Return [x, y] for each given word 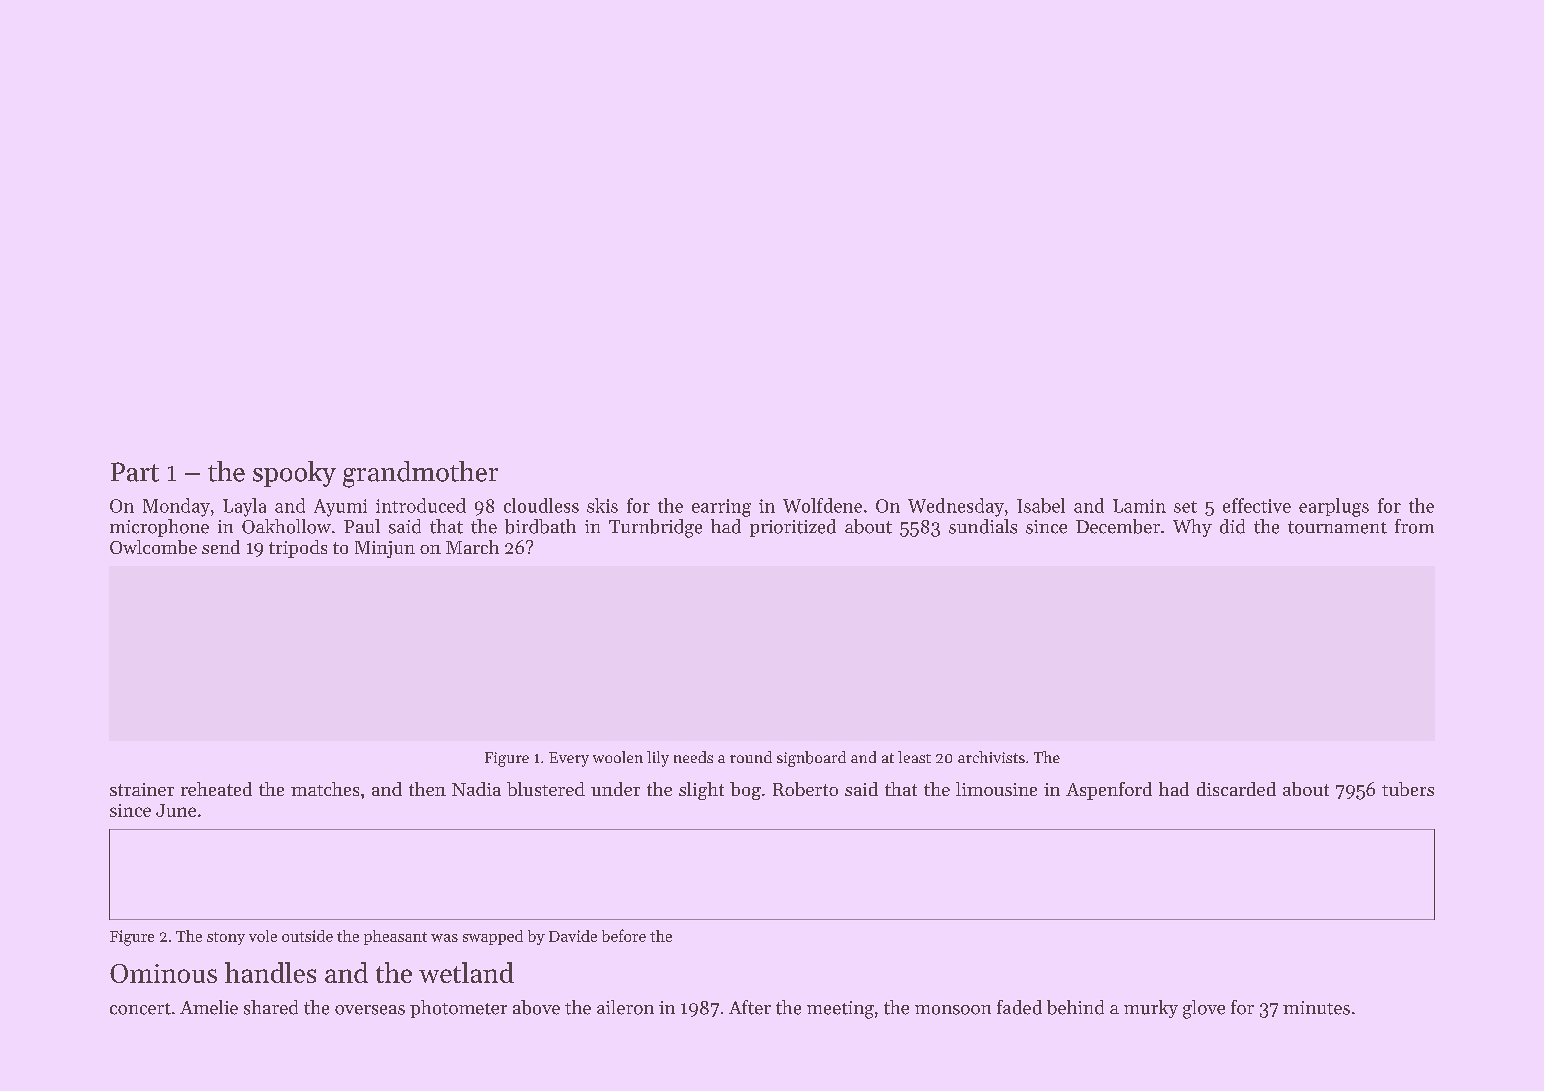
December [1118, 526]
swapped [493, 937]
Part [135, 472]
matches [325, 789]
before [624, 935]
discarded [1236, 789]
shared [271, 1007]
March [472, 547]
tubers [1408, 789]
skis [602, 505]
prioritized [793, 528]
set [1185, 507]
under [615, 789]
